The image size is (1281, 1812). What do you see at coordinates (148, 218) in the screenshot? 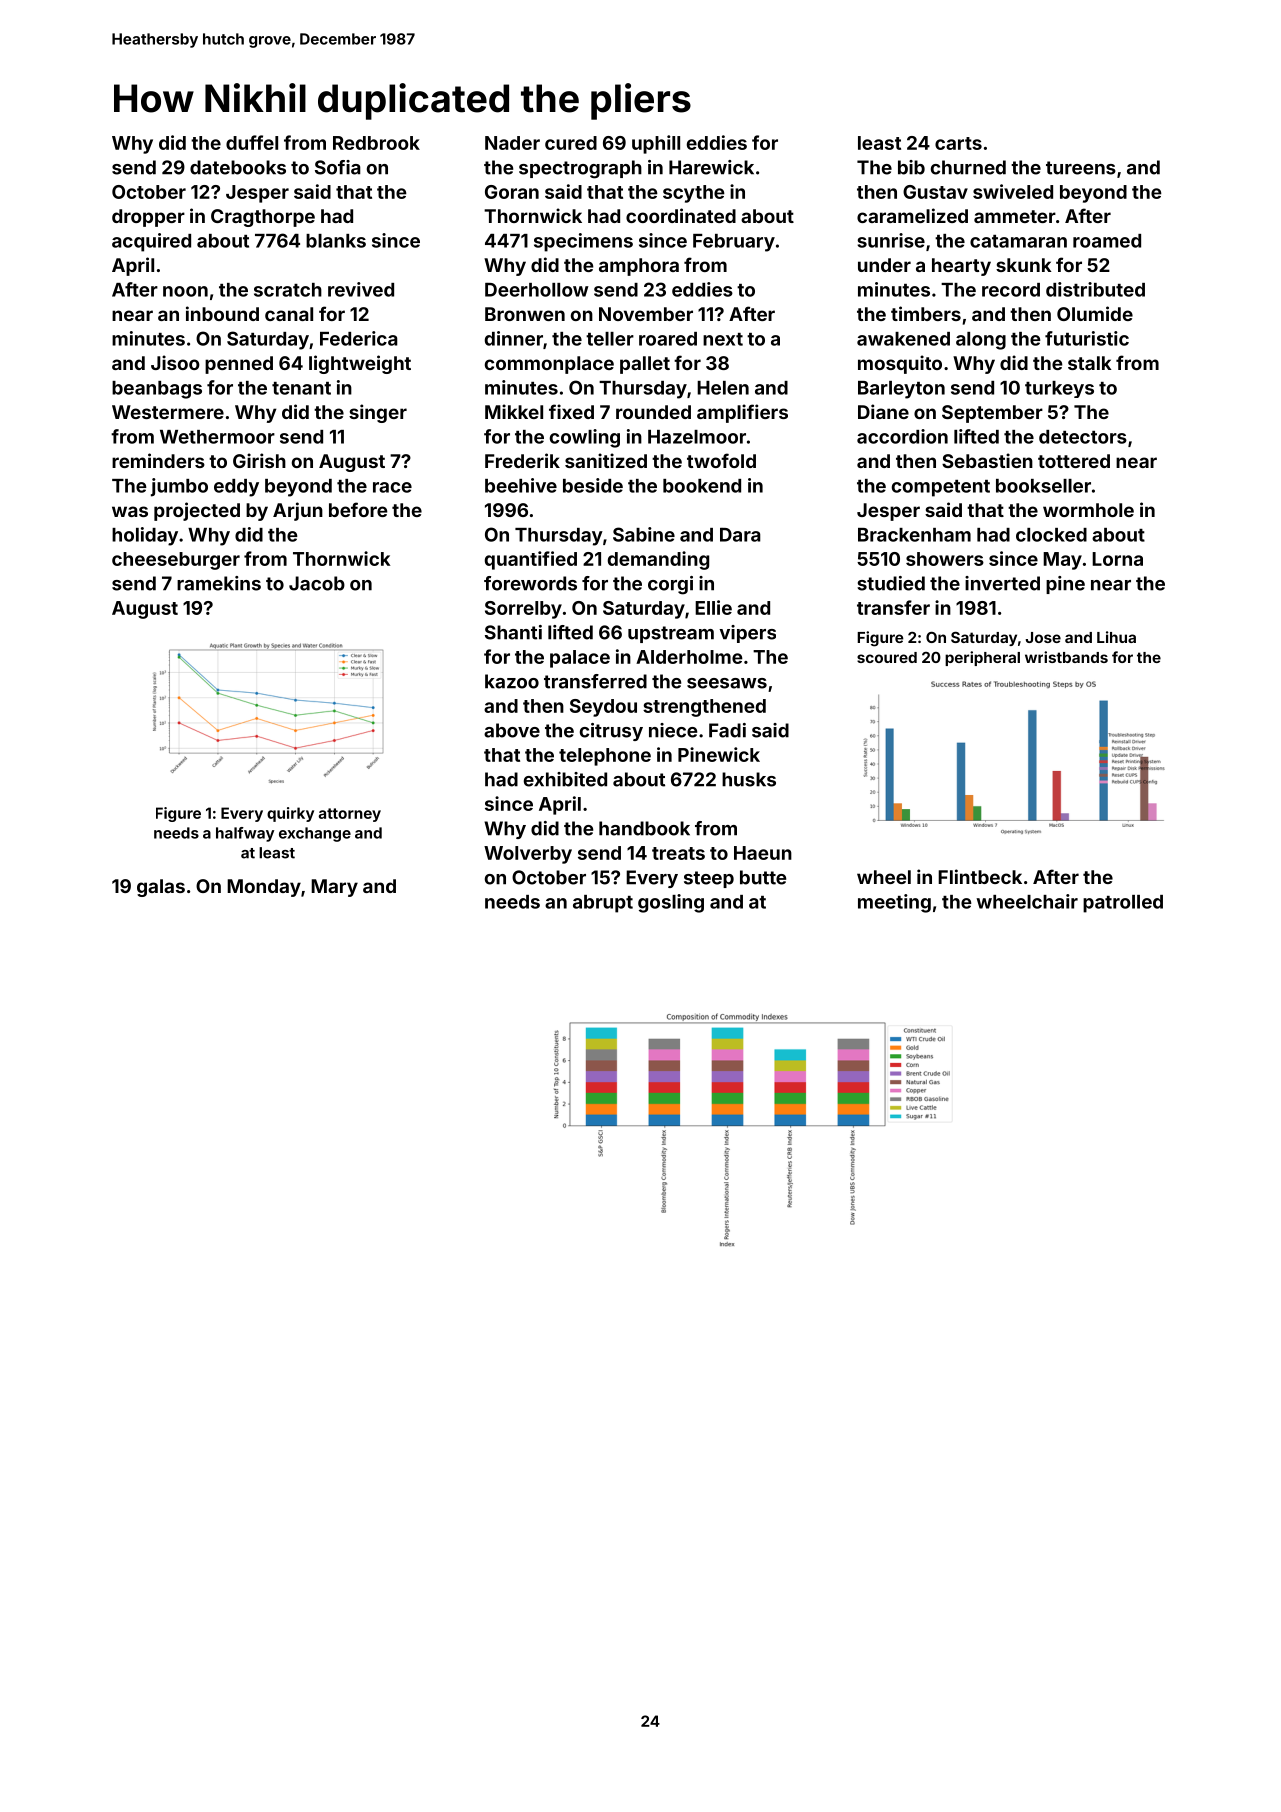
I see `dropper` at bounding box center [148, 218].
